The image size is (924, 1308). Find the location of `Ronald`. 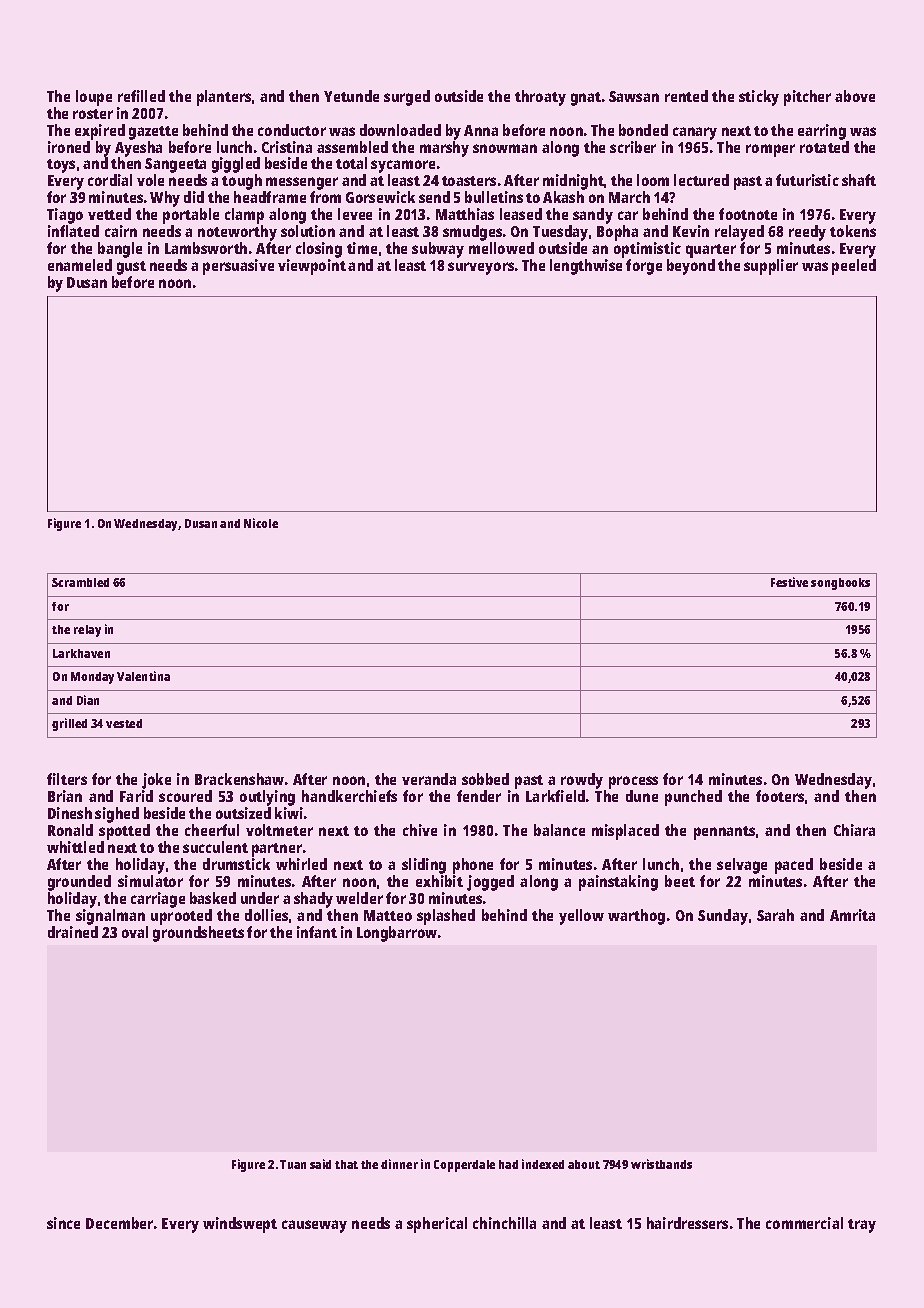

Ronald is located at coordinates (70, 830).
